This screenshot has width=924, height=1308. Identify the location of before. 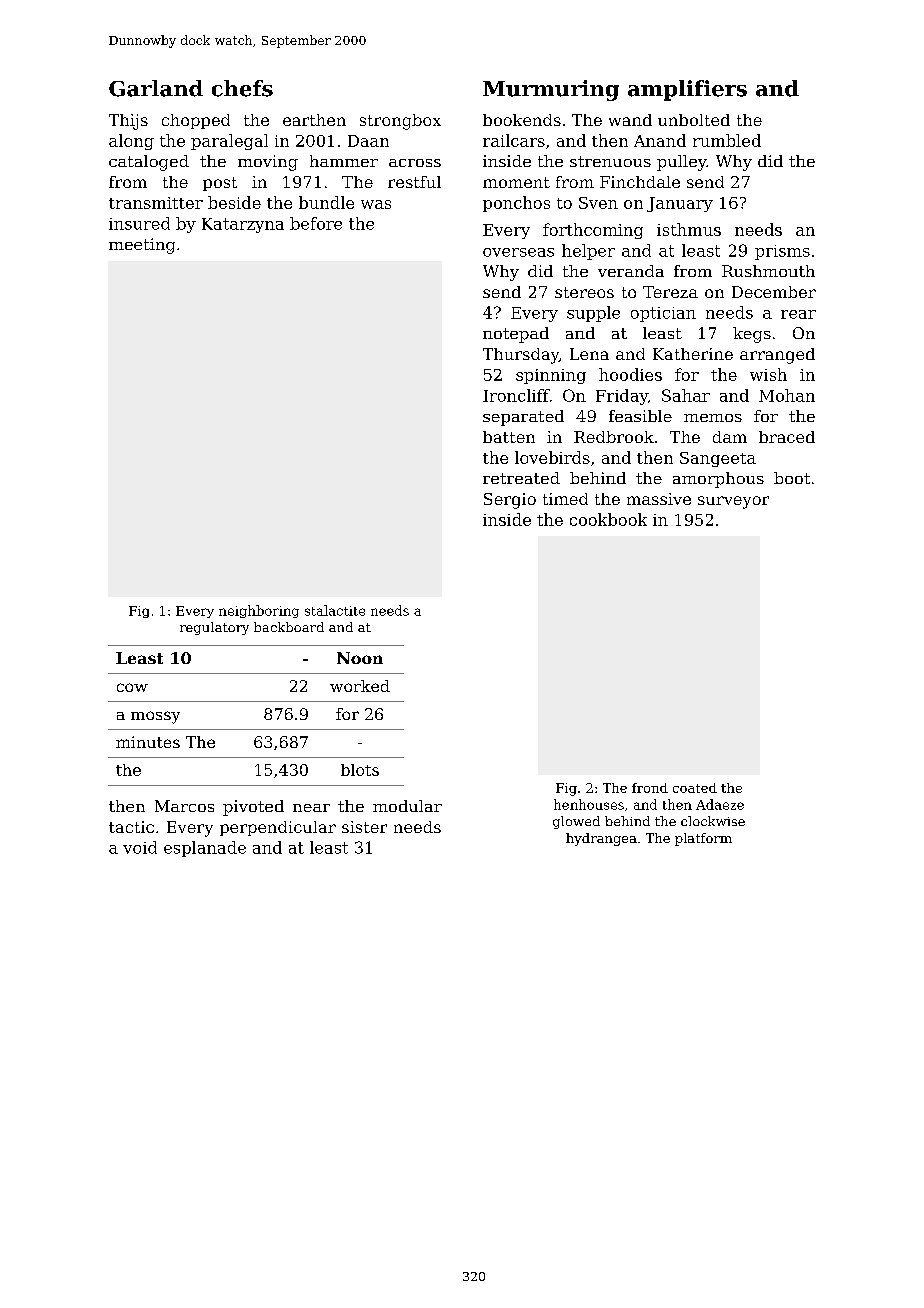
(316, 223).
